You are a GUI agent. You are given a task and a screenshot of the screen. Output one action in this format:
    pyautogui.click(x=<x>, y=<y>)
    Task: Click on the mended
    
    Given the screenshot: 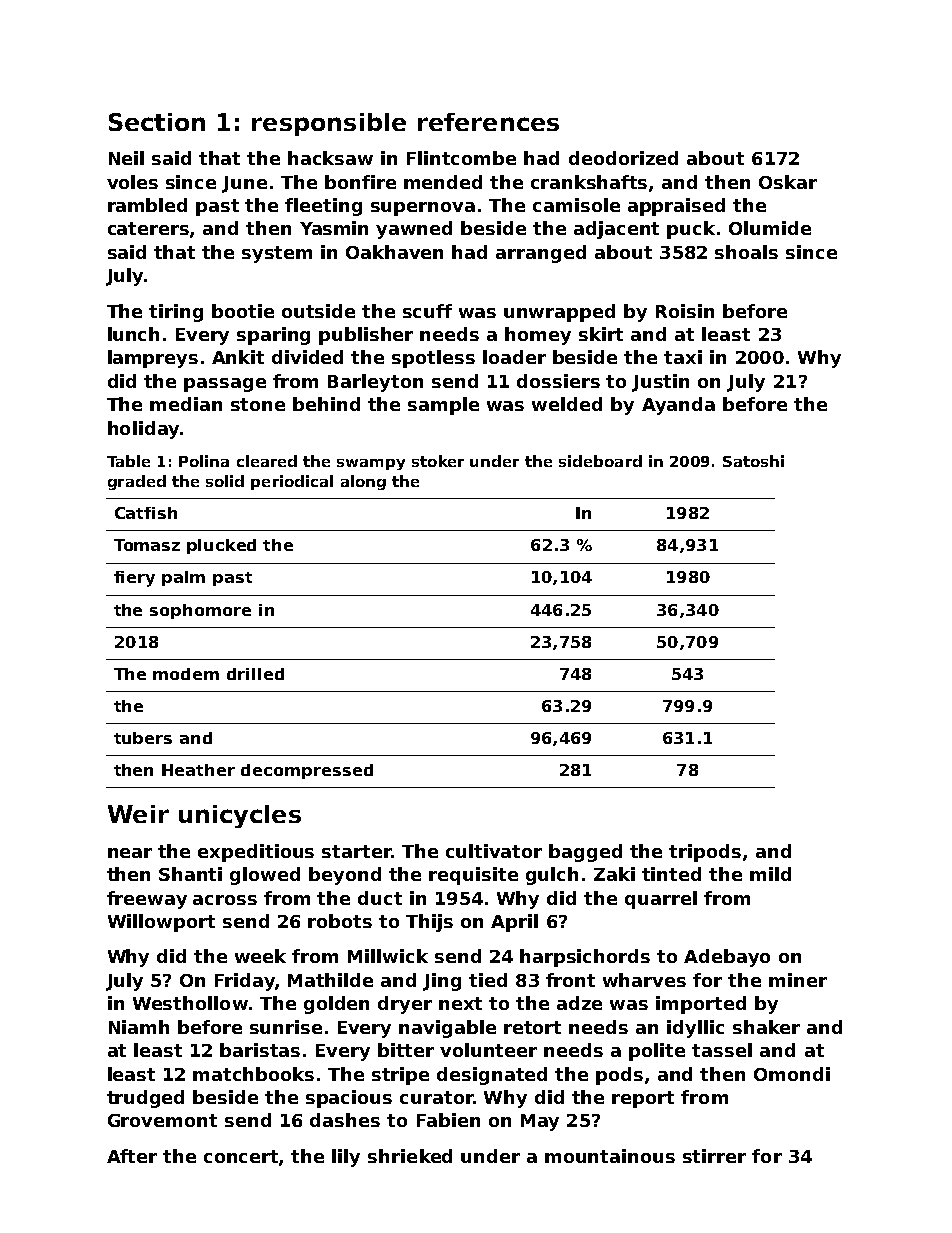 What is the action you would take?
    pyautogui.click(x=443, y=182)
